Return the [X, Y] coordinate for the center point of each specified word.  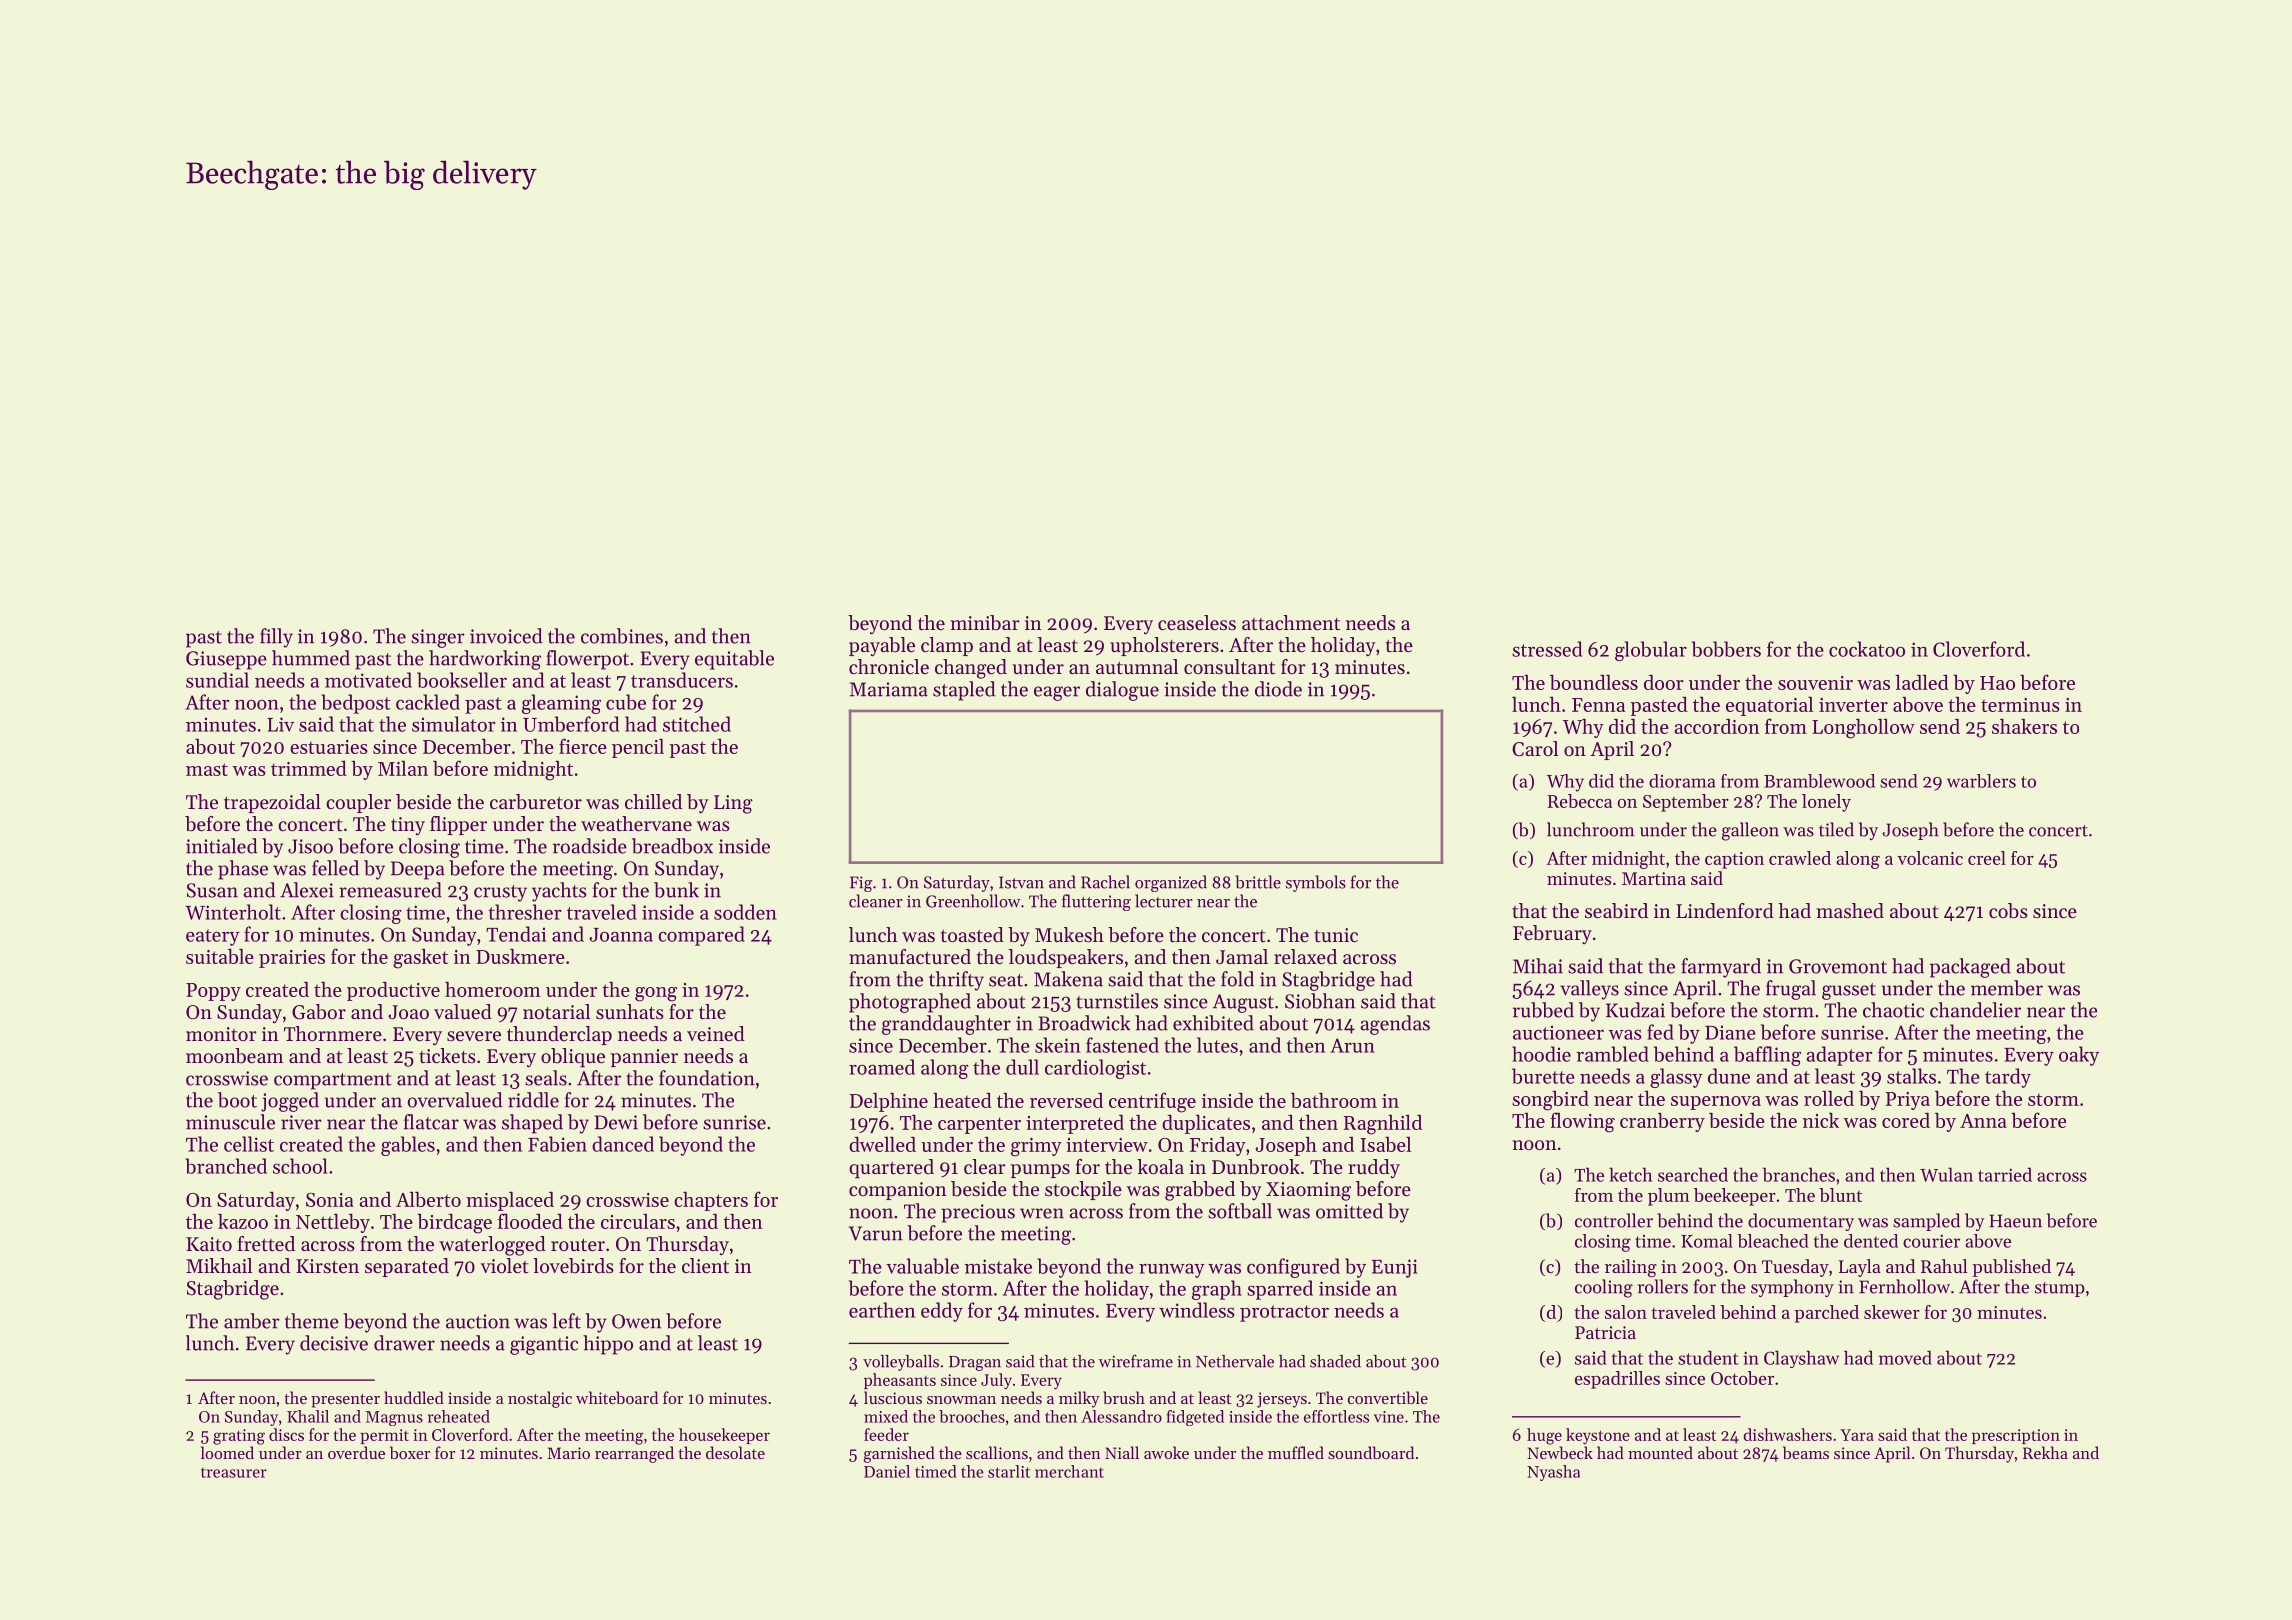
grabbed [1200, 1191]
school [300, 1166]
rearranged [634, 1454]
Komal [1707, 1241]
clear [985, 1167]
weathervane [636, 824]
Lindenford [1725, 911]
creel [1987, 858]
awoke [1166, 1452]
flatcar [431, 1122]
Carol [1535, 749]
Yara [1857, 1435]
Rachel [1105, 882]
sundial [217, 680]
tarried [2005, 1174]
